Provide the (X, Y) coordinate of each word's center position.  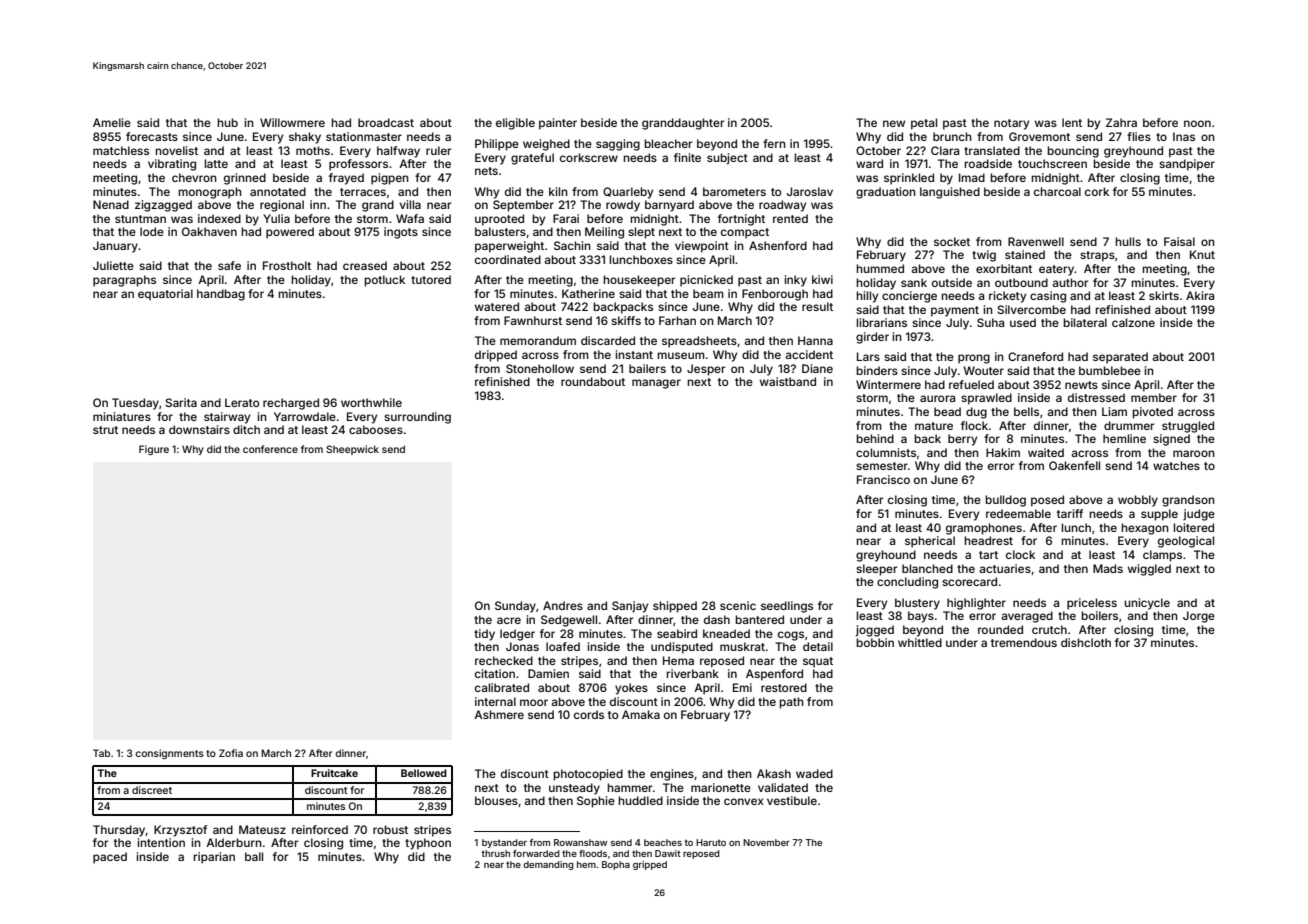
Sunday (515, 607)
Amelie (112, 122)
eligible (515, 124)
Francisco (883, 479)
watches (1176, 465)
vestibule (792, 800)
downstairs (199, 429)
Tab (101, 753)
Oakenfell (1074, 465)
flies (1139, 136)
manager (656, 384)
